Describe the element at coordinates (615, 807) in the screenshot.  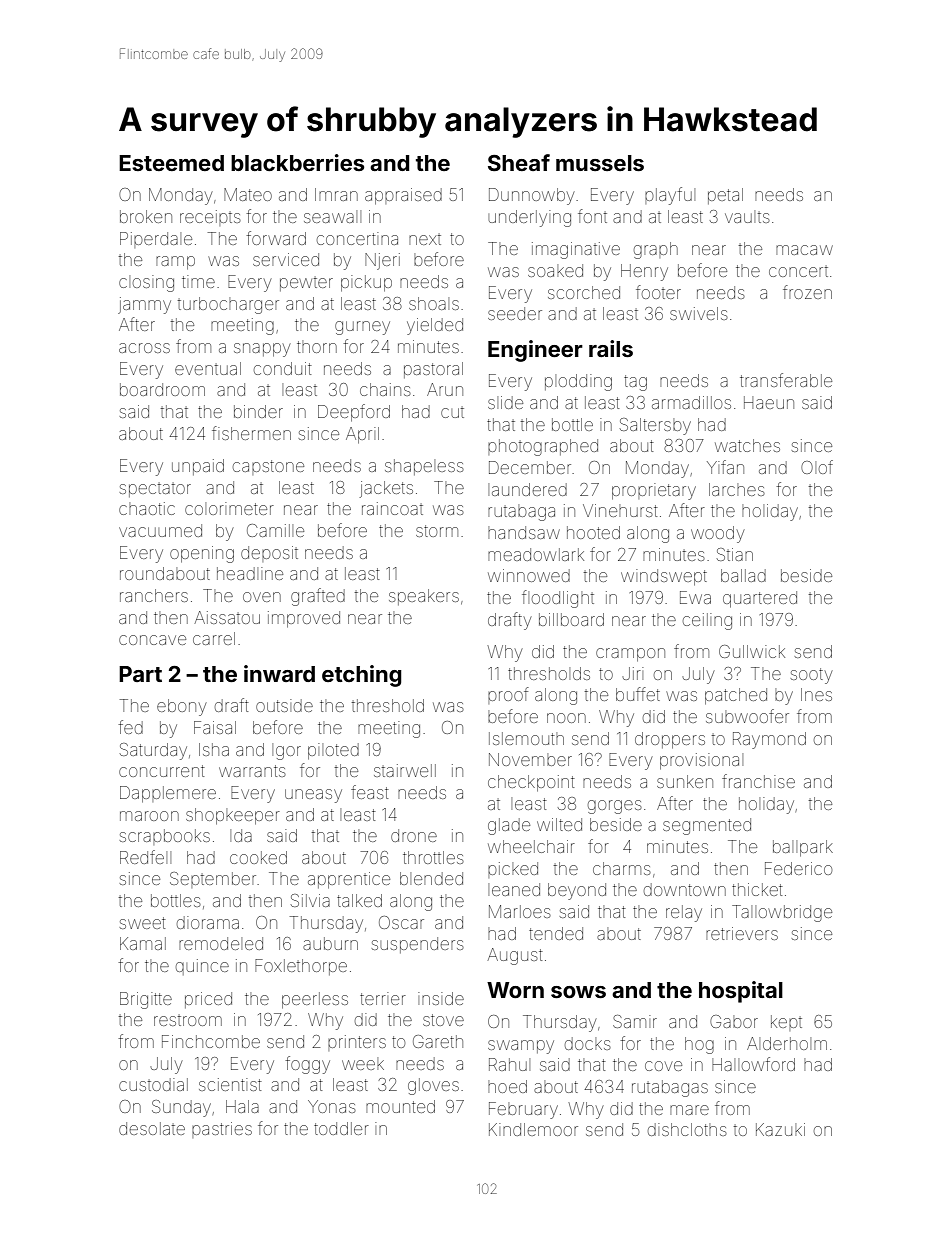
I see `gorges` at that location.
